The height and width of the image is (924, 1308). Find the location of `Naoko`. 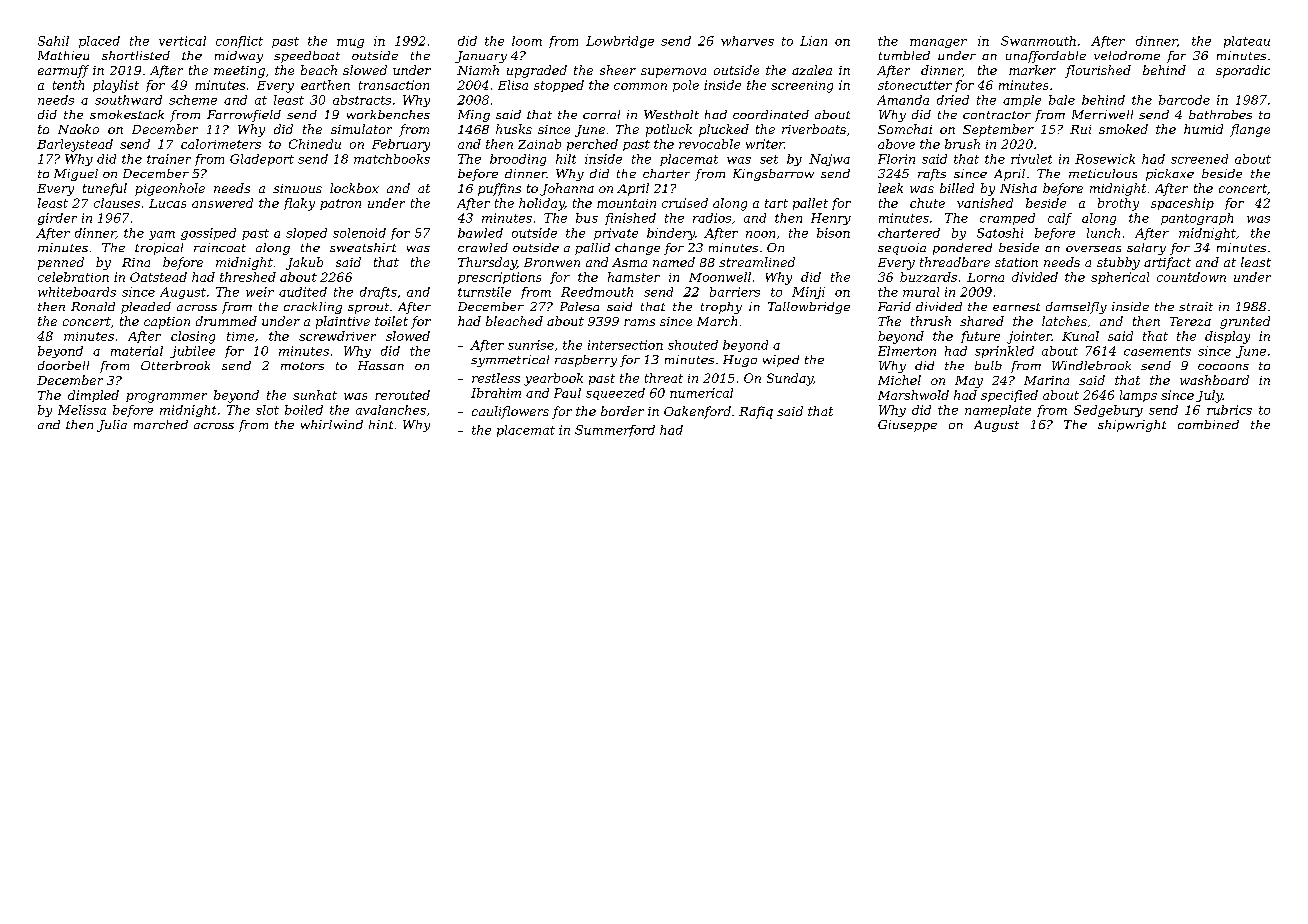

Naoko is located at coordinates (78, 129).
